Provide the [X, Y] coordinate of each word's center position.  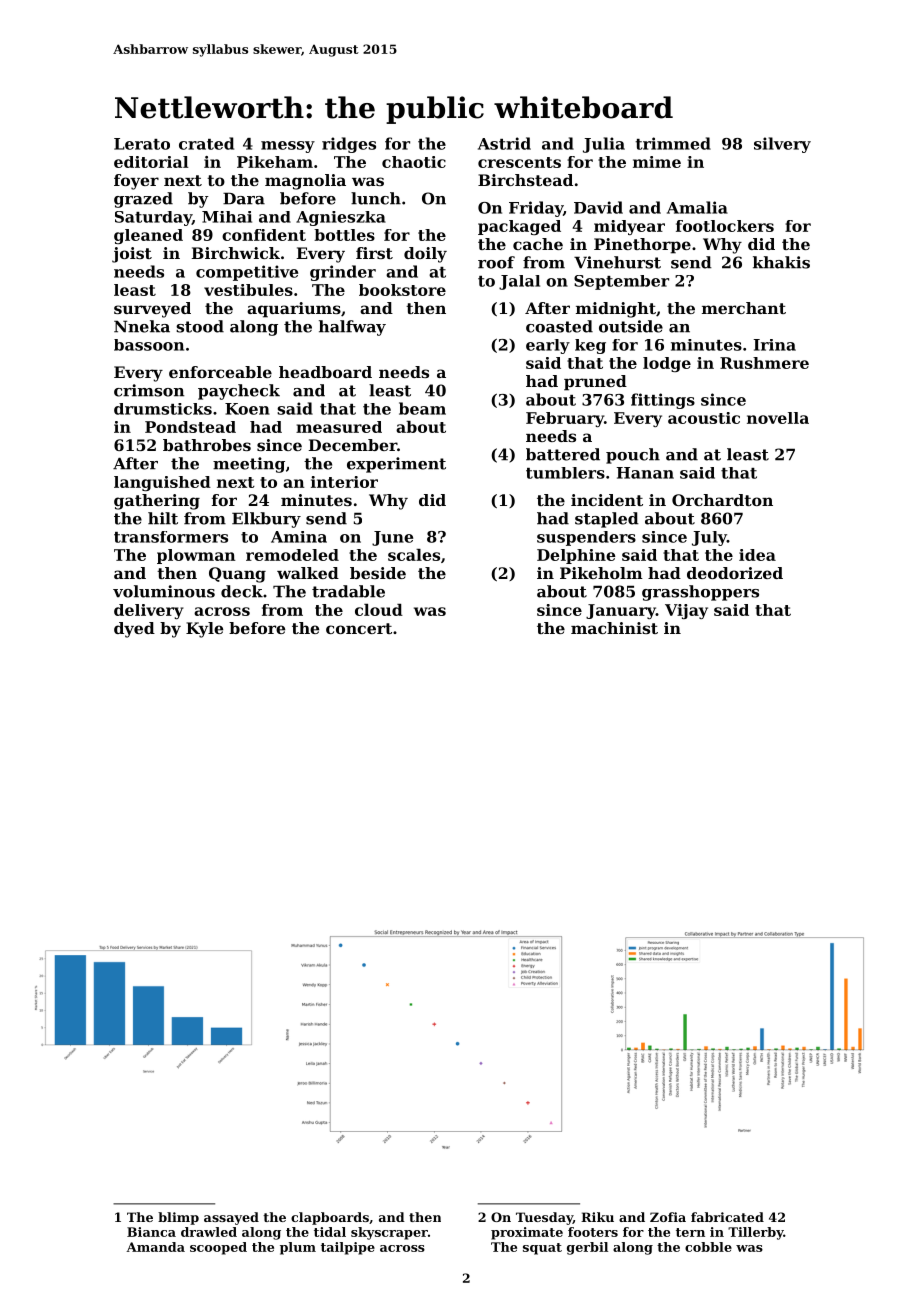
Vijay [686, 611]
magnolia [305, 182]
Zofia [668, 1217]
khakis [781, 262]
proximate [527, 1233]
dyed [134, 630]
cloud [379, 610]
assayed [231, 1218]
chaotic [414, 162]
